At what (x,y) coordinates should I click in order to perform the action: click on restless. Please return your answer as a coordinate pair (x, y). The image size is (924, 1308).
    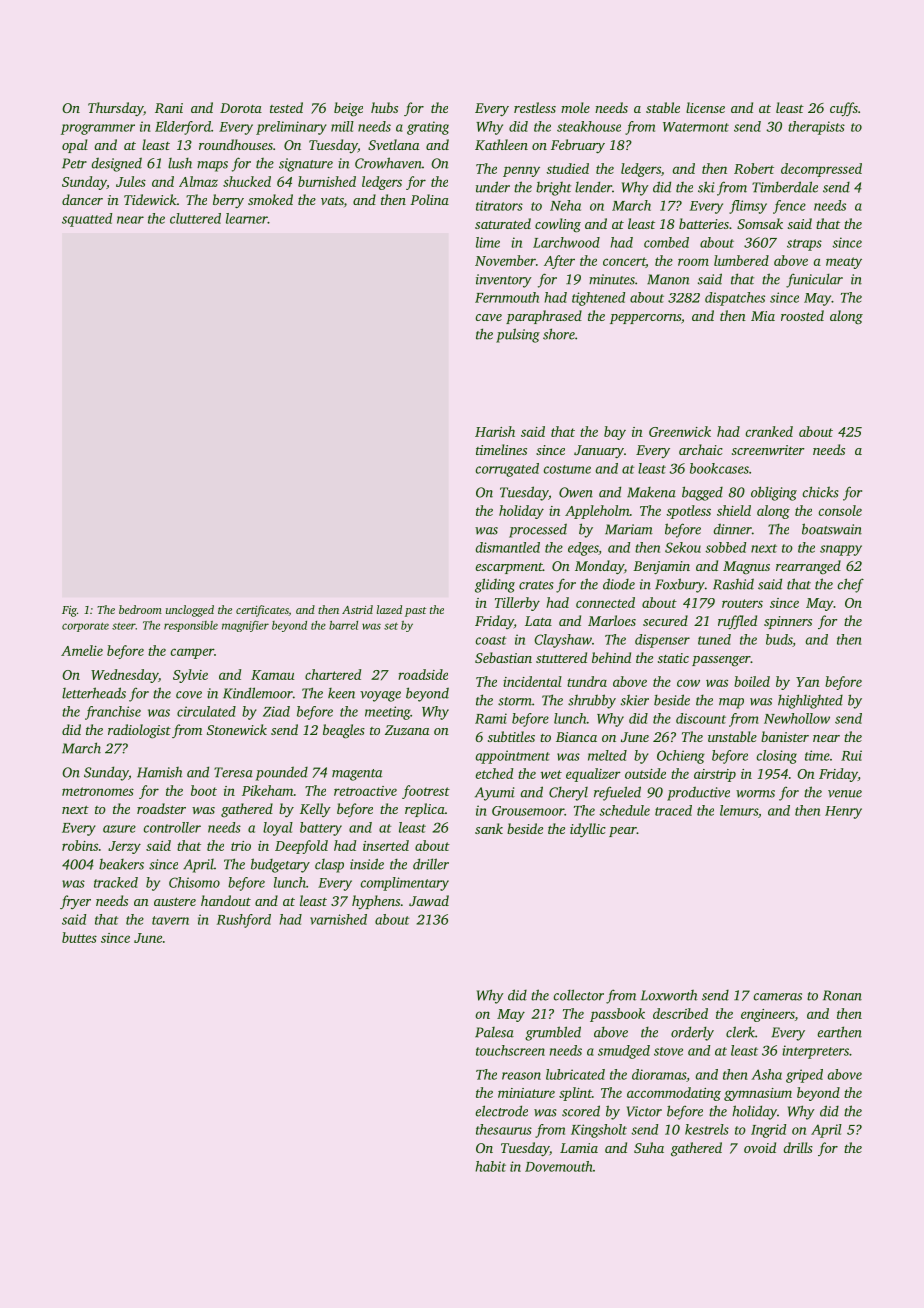
    Looking at the image, I should click on (535, 107).
